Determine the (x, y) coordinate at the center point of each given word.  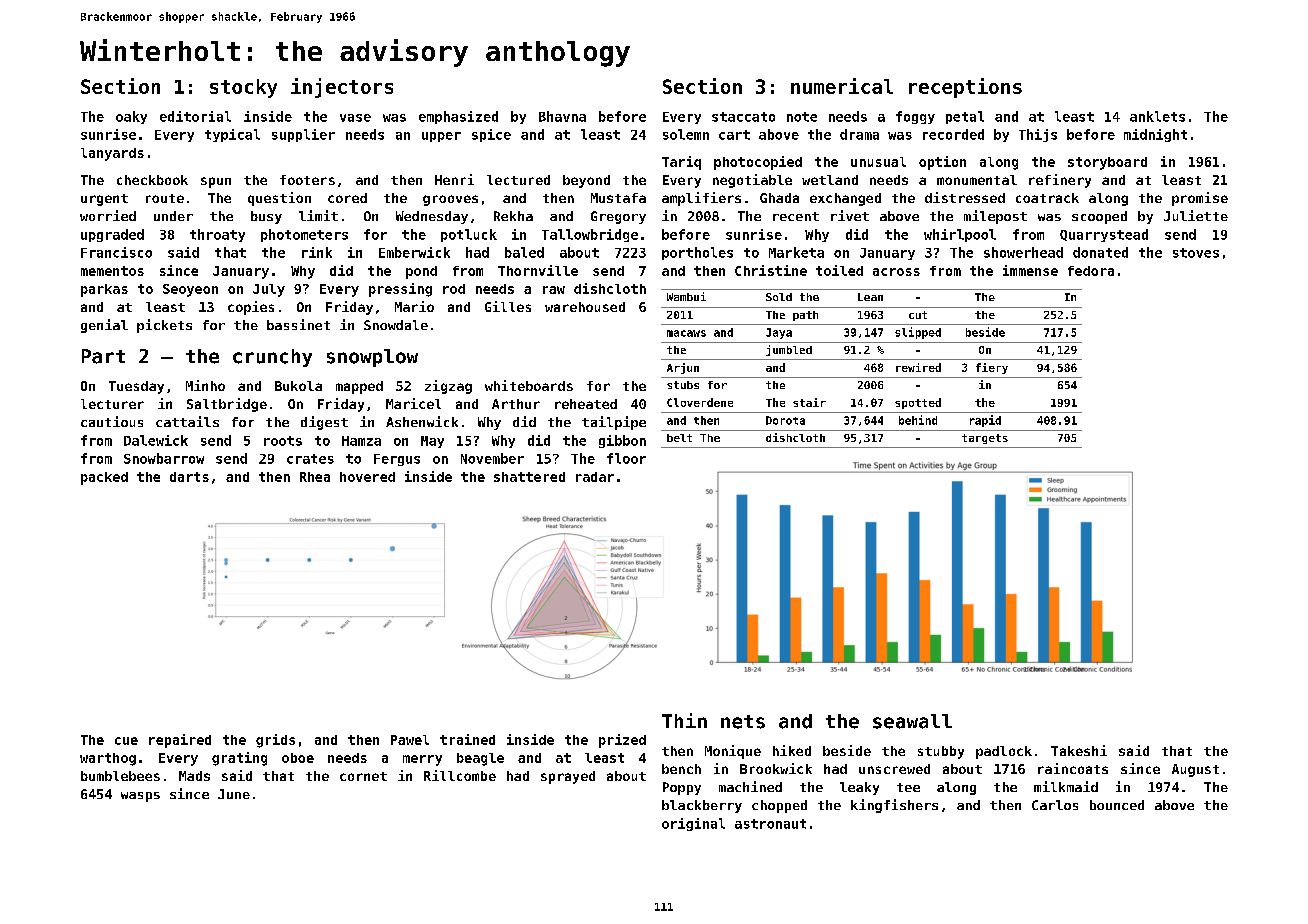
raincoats (1073, 768)
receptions (965, 88)
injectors (342, 88)
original (693, 824)
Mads (194, 776)
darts (189, 477)
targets (985, 439)
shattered (529, 477)
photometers (304, 235)
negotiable (752, 181)
